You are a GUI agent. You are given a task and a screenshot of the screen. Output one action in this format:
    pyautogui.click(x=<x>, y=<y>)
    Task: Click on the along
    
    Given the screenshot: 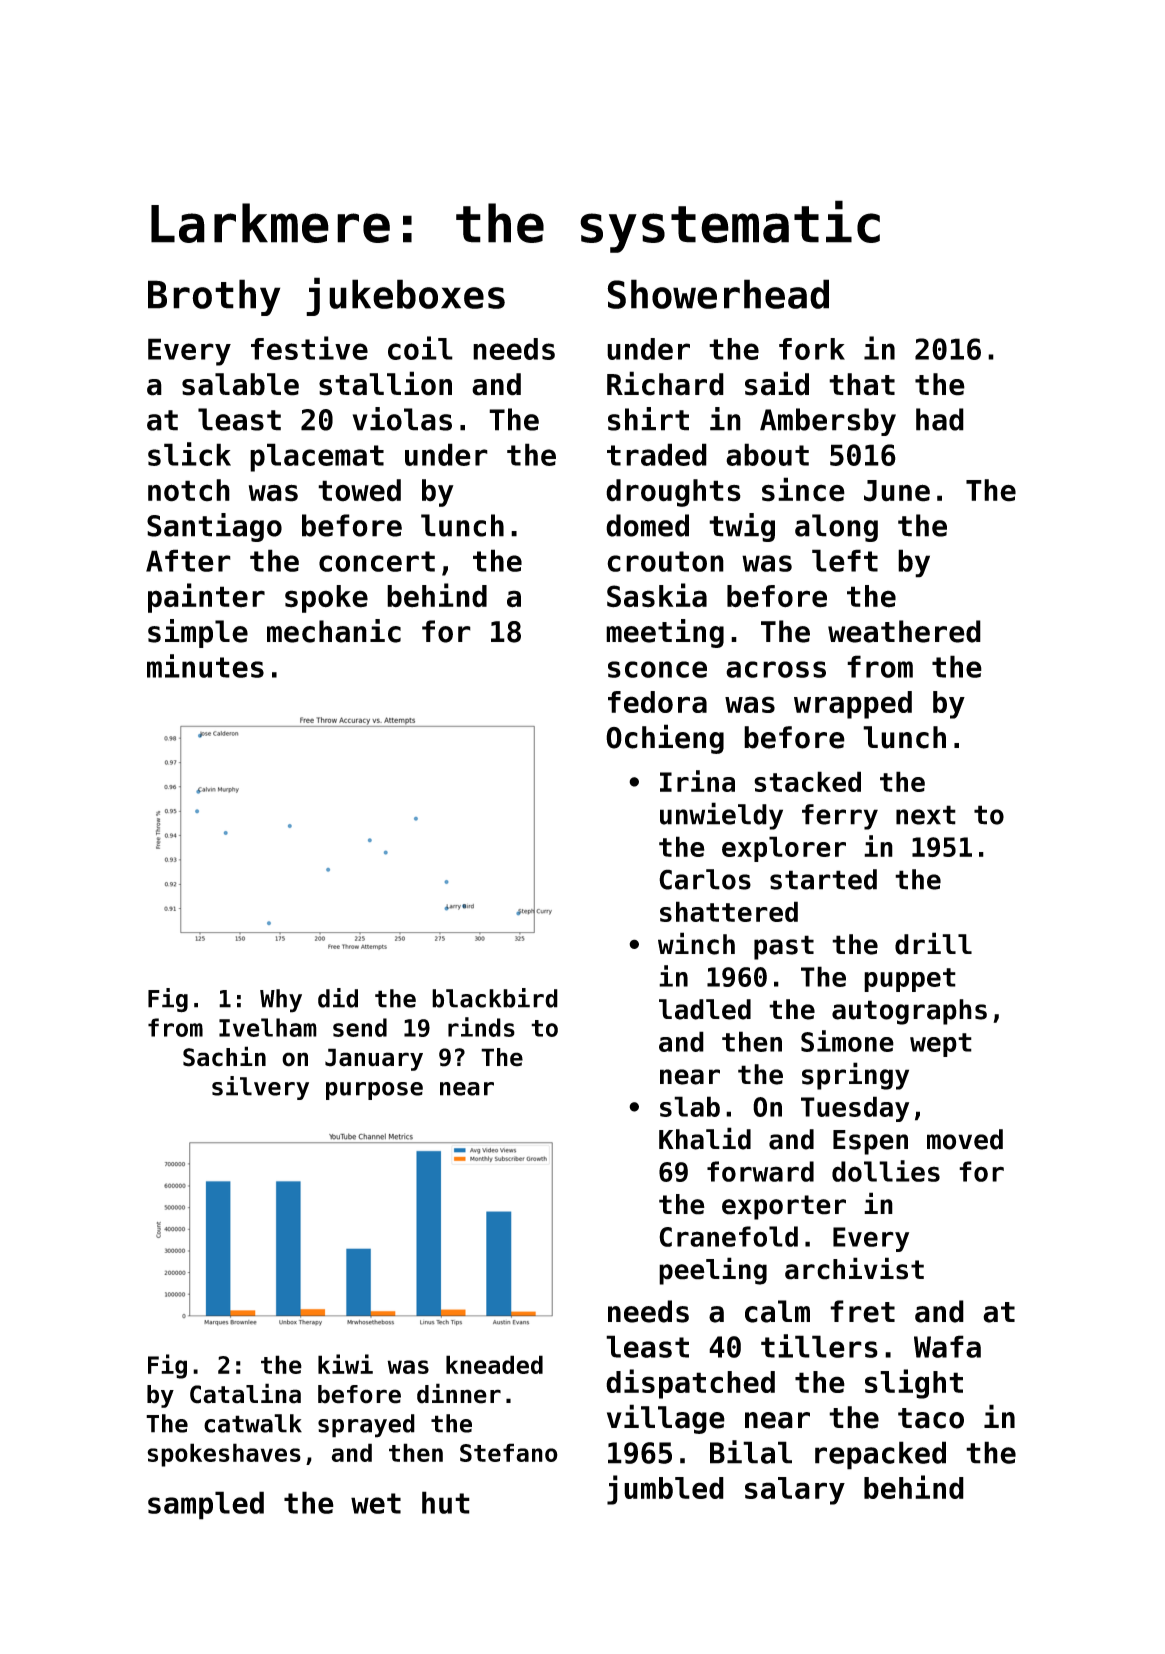 What is the action you would take?
    pyautogui.click(x=836, y=528)
